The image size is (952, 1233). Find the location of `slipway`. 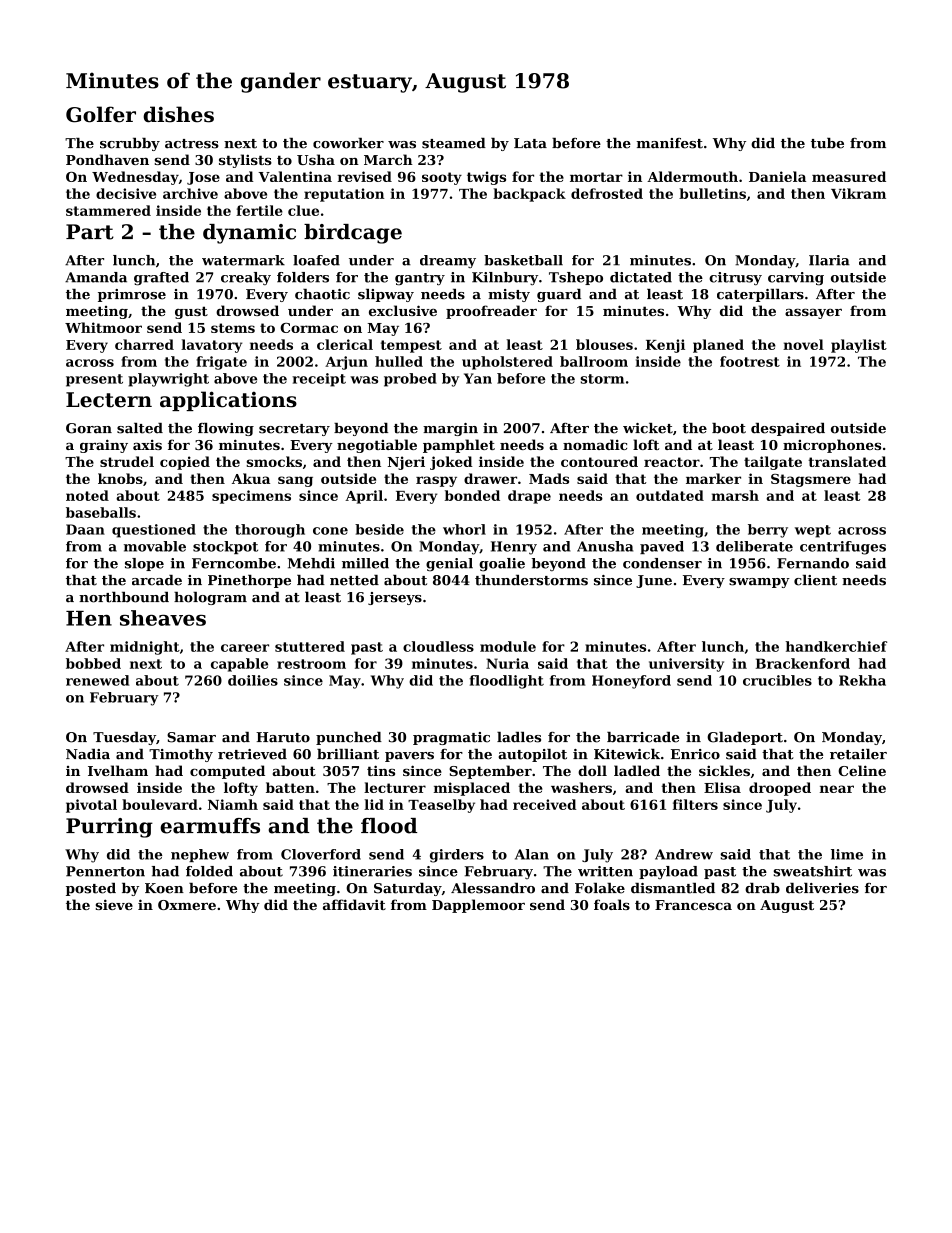

slipway is located at coordinates (386, 295).
